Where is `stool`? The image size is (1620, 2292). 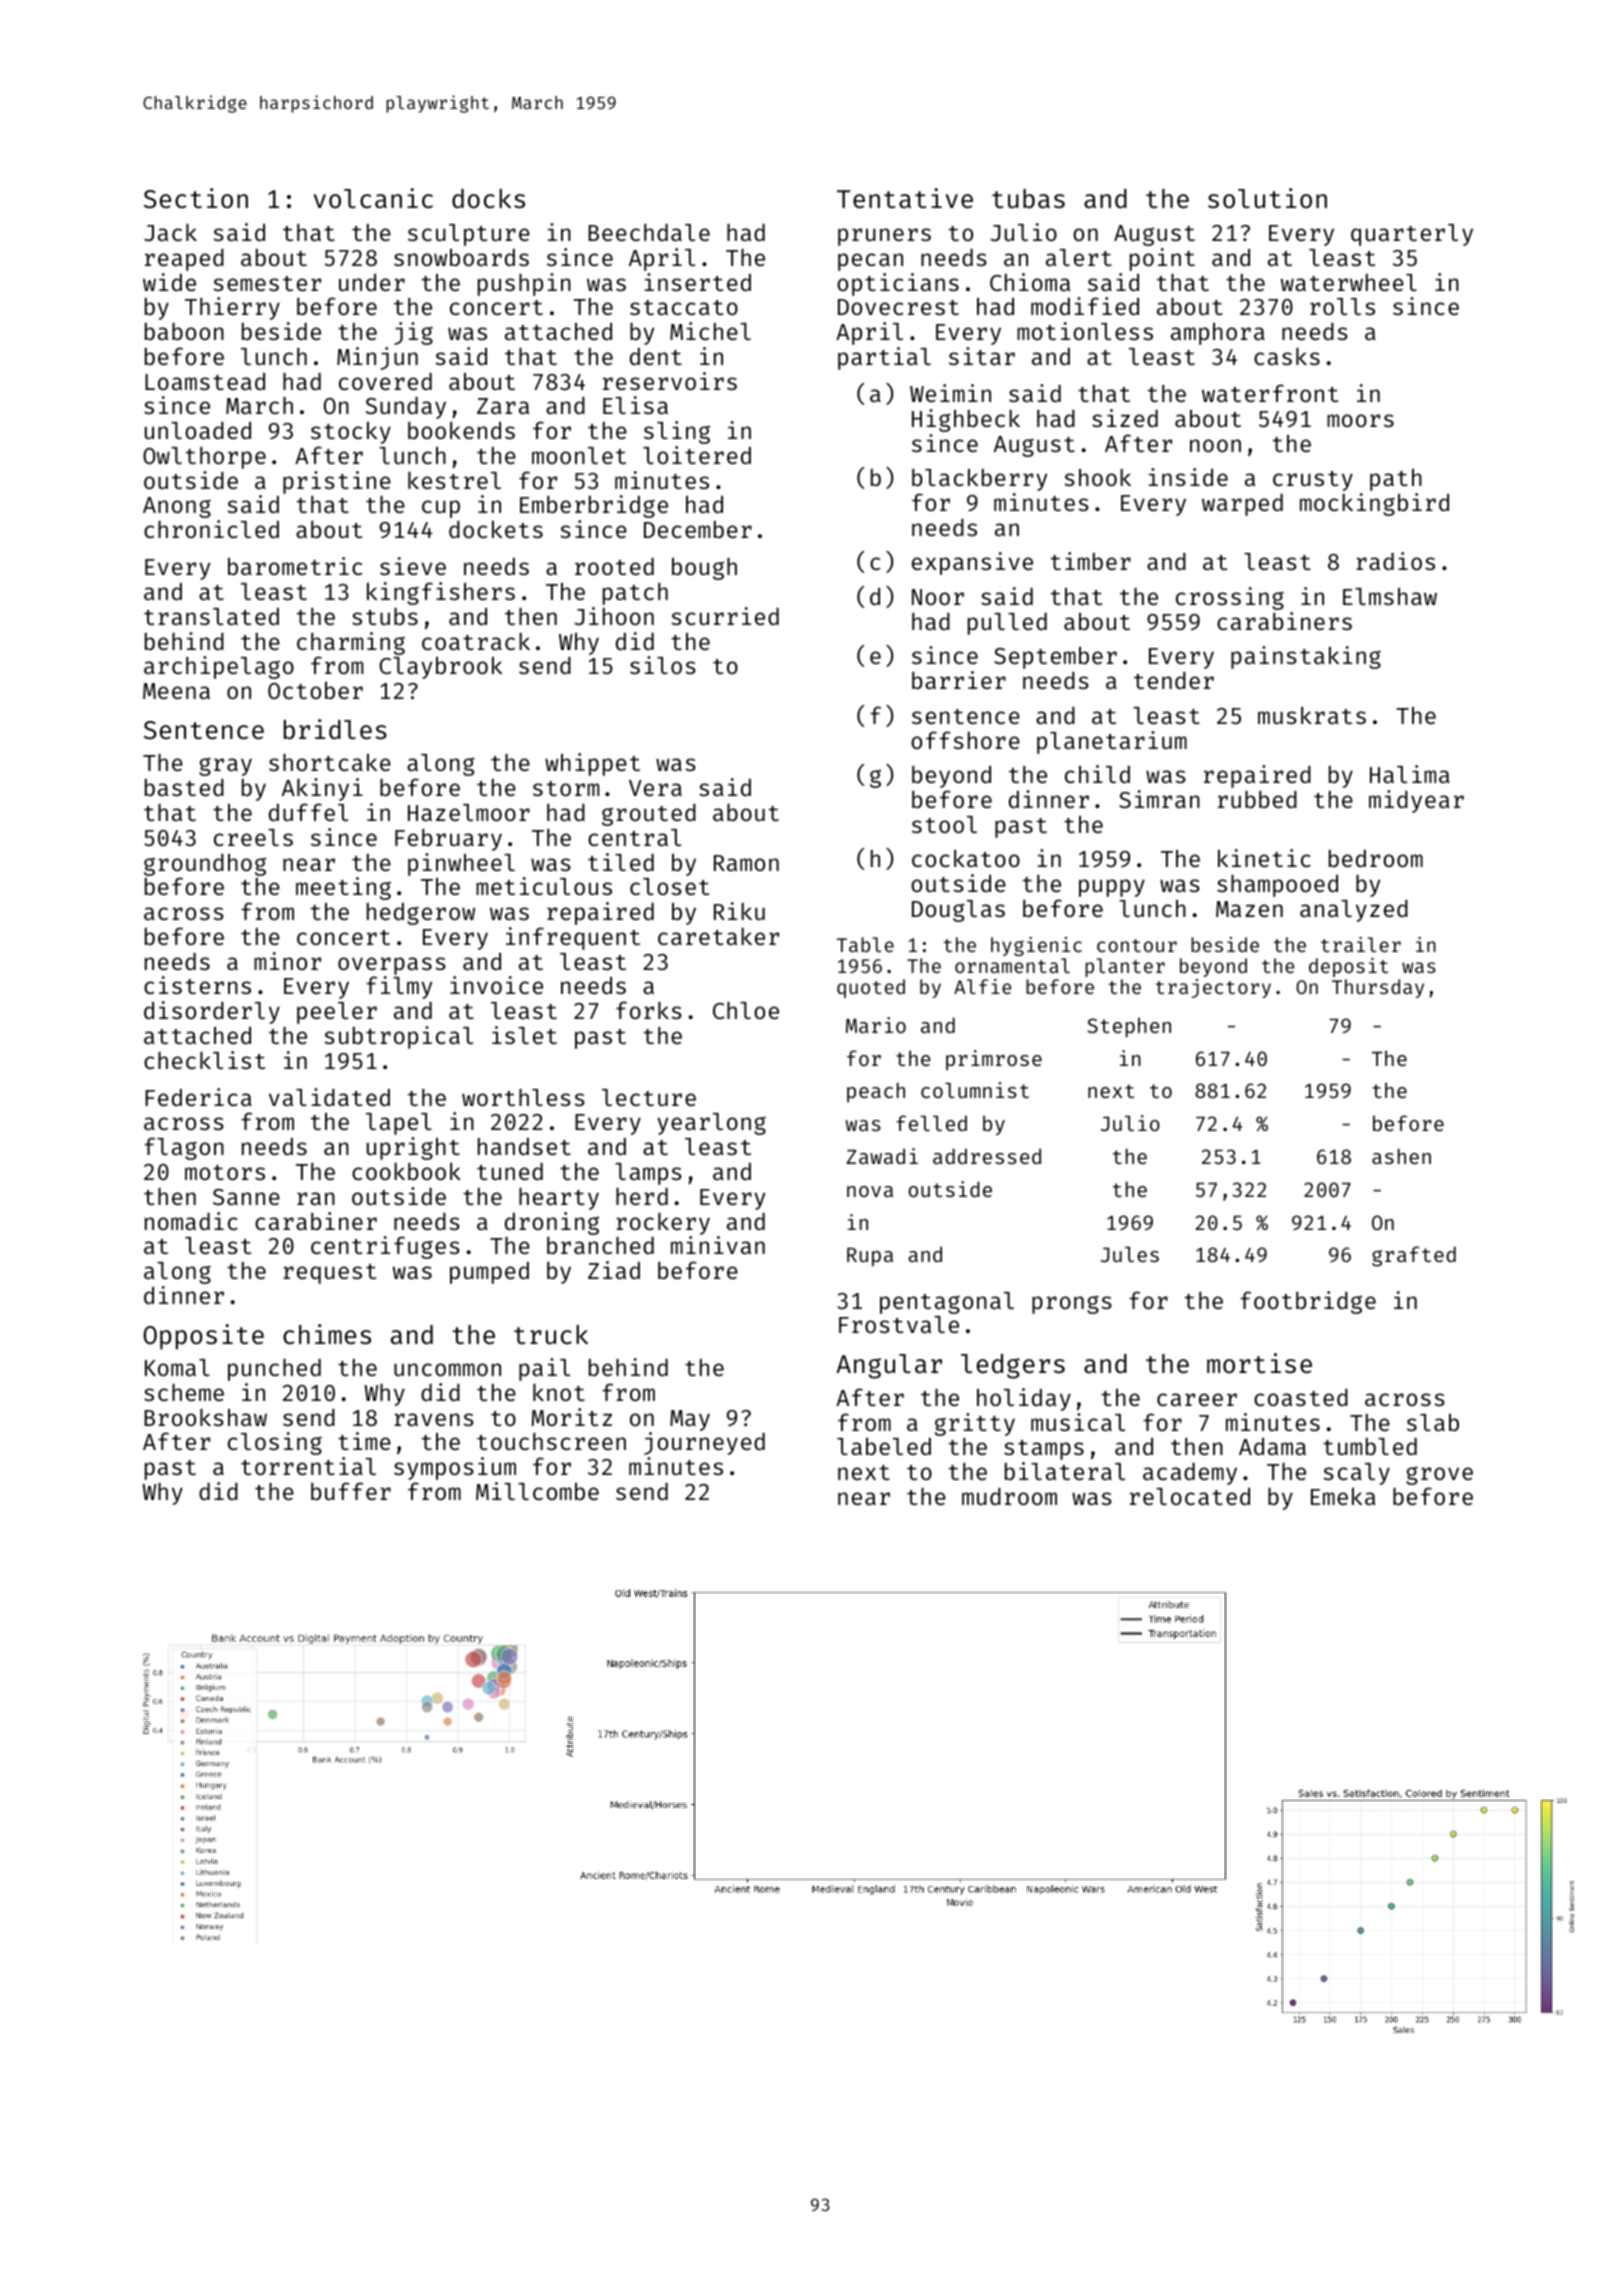 stool is located at coordinates (944, 824).
